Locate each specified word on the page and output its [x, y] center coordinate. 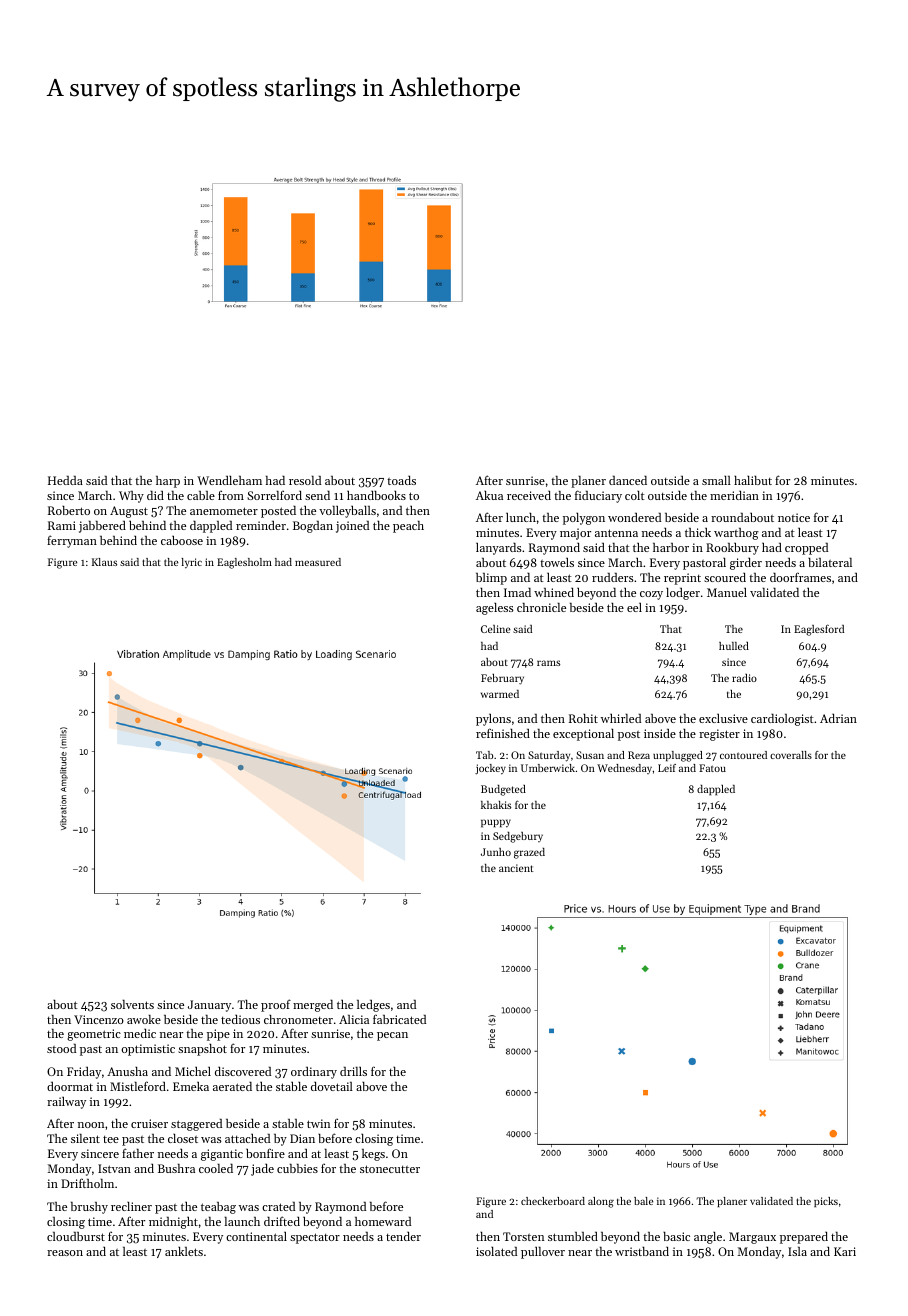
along [601, 1202]
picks [826, 1202]
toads [401, 480]
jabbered [102, 527]
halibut [753, 480]
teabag [218, 1208]
